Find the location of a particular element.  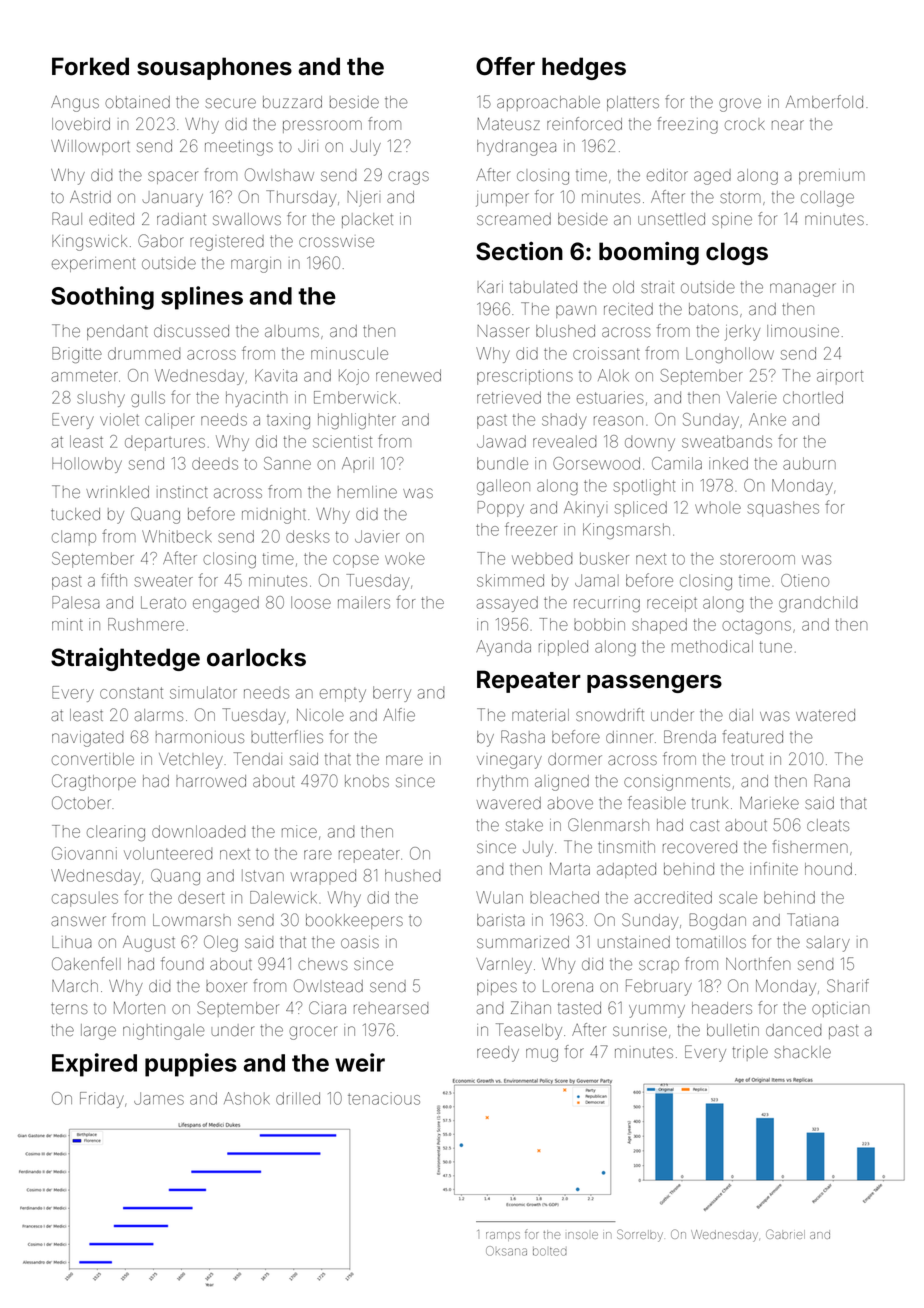

ramps is located at coordinates (503, 1236).
